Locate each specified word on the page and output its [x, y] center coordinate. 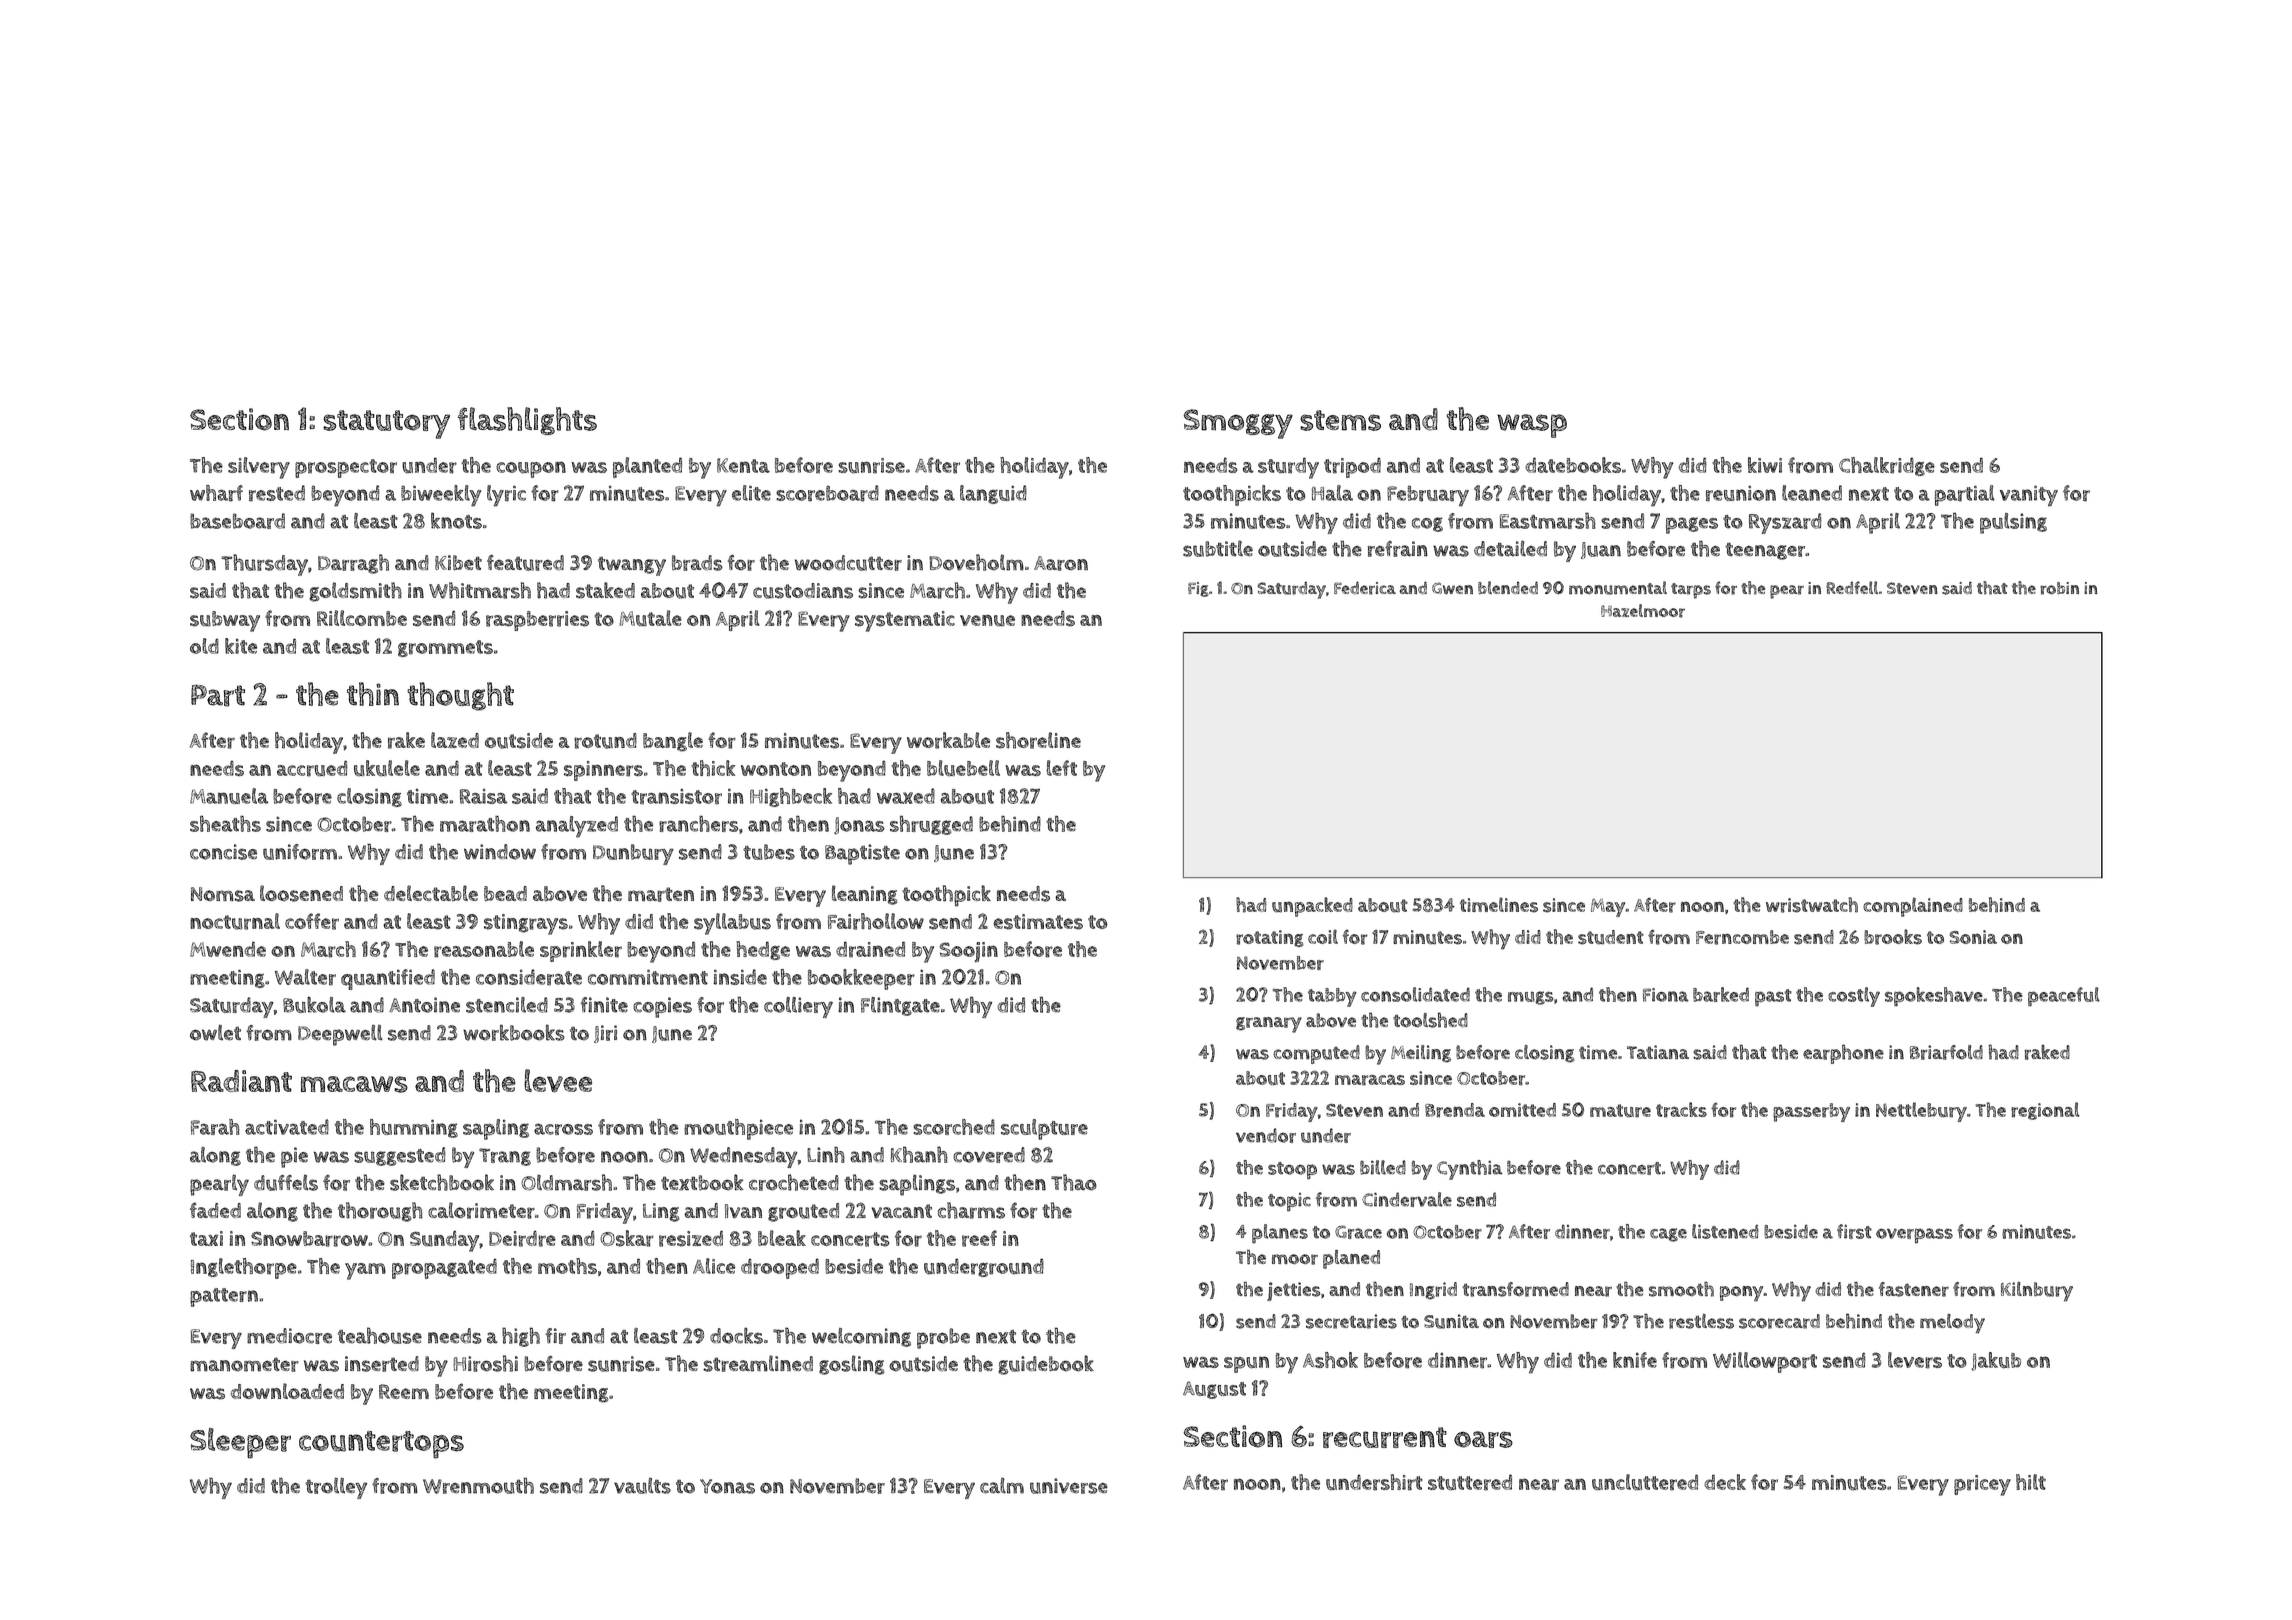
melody [1952, 1324]
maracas [1370, 1080]
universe [1069, 1486]
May [1608, 907]
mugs [1531, 998]
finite [604, 1005]
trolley [336, 1488]
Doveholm [976, 562]
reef [979, 1238]
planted [647, 467]
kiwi [1765, 465]
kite [241, 646]
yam [365, 1271]
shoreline [1038, 740]
